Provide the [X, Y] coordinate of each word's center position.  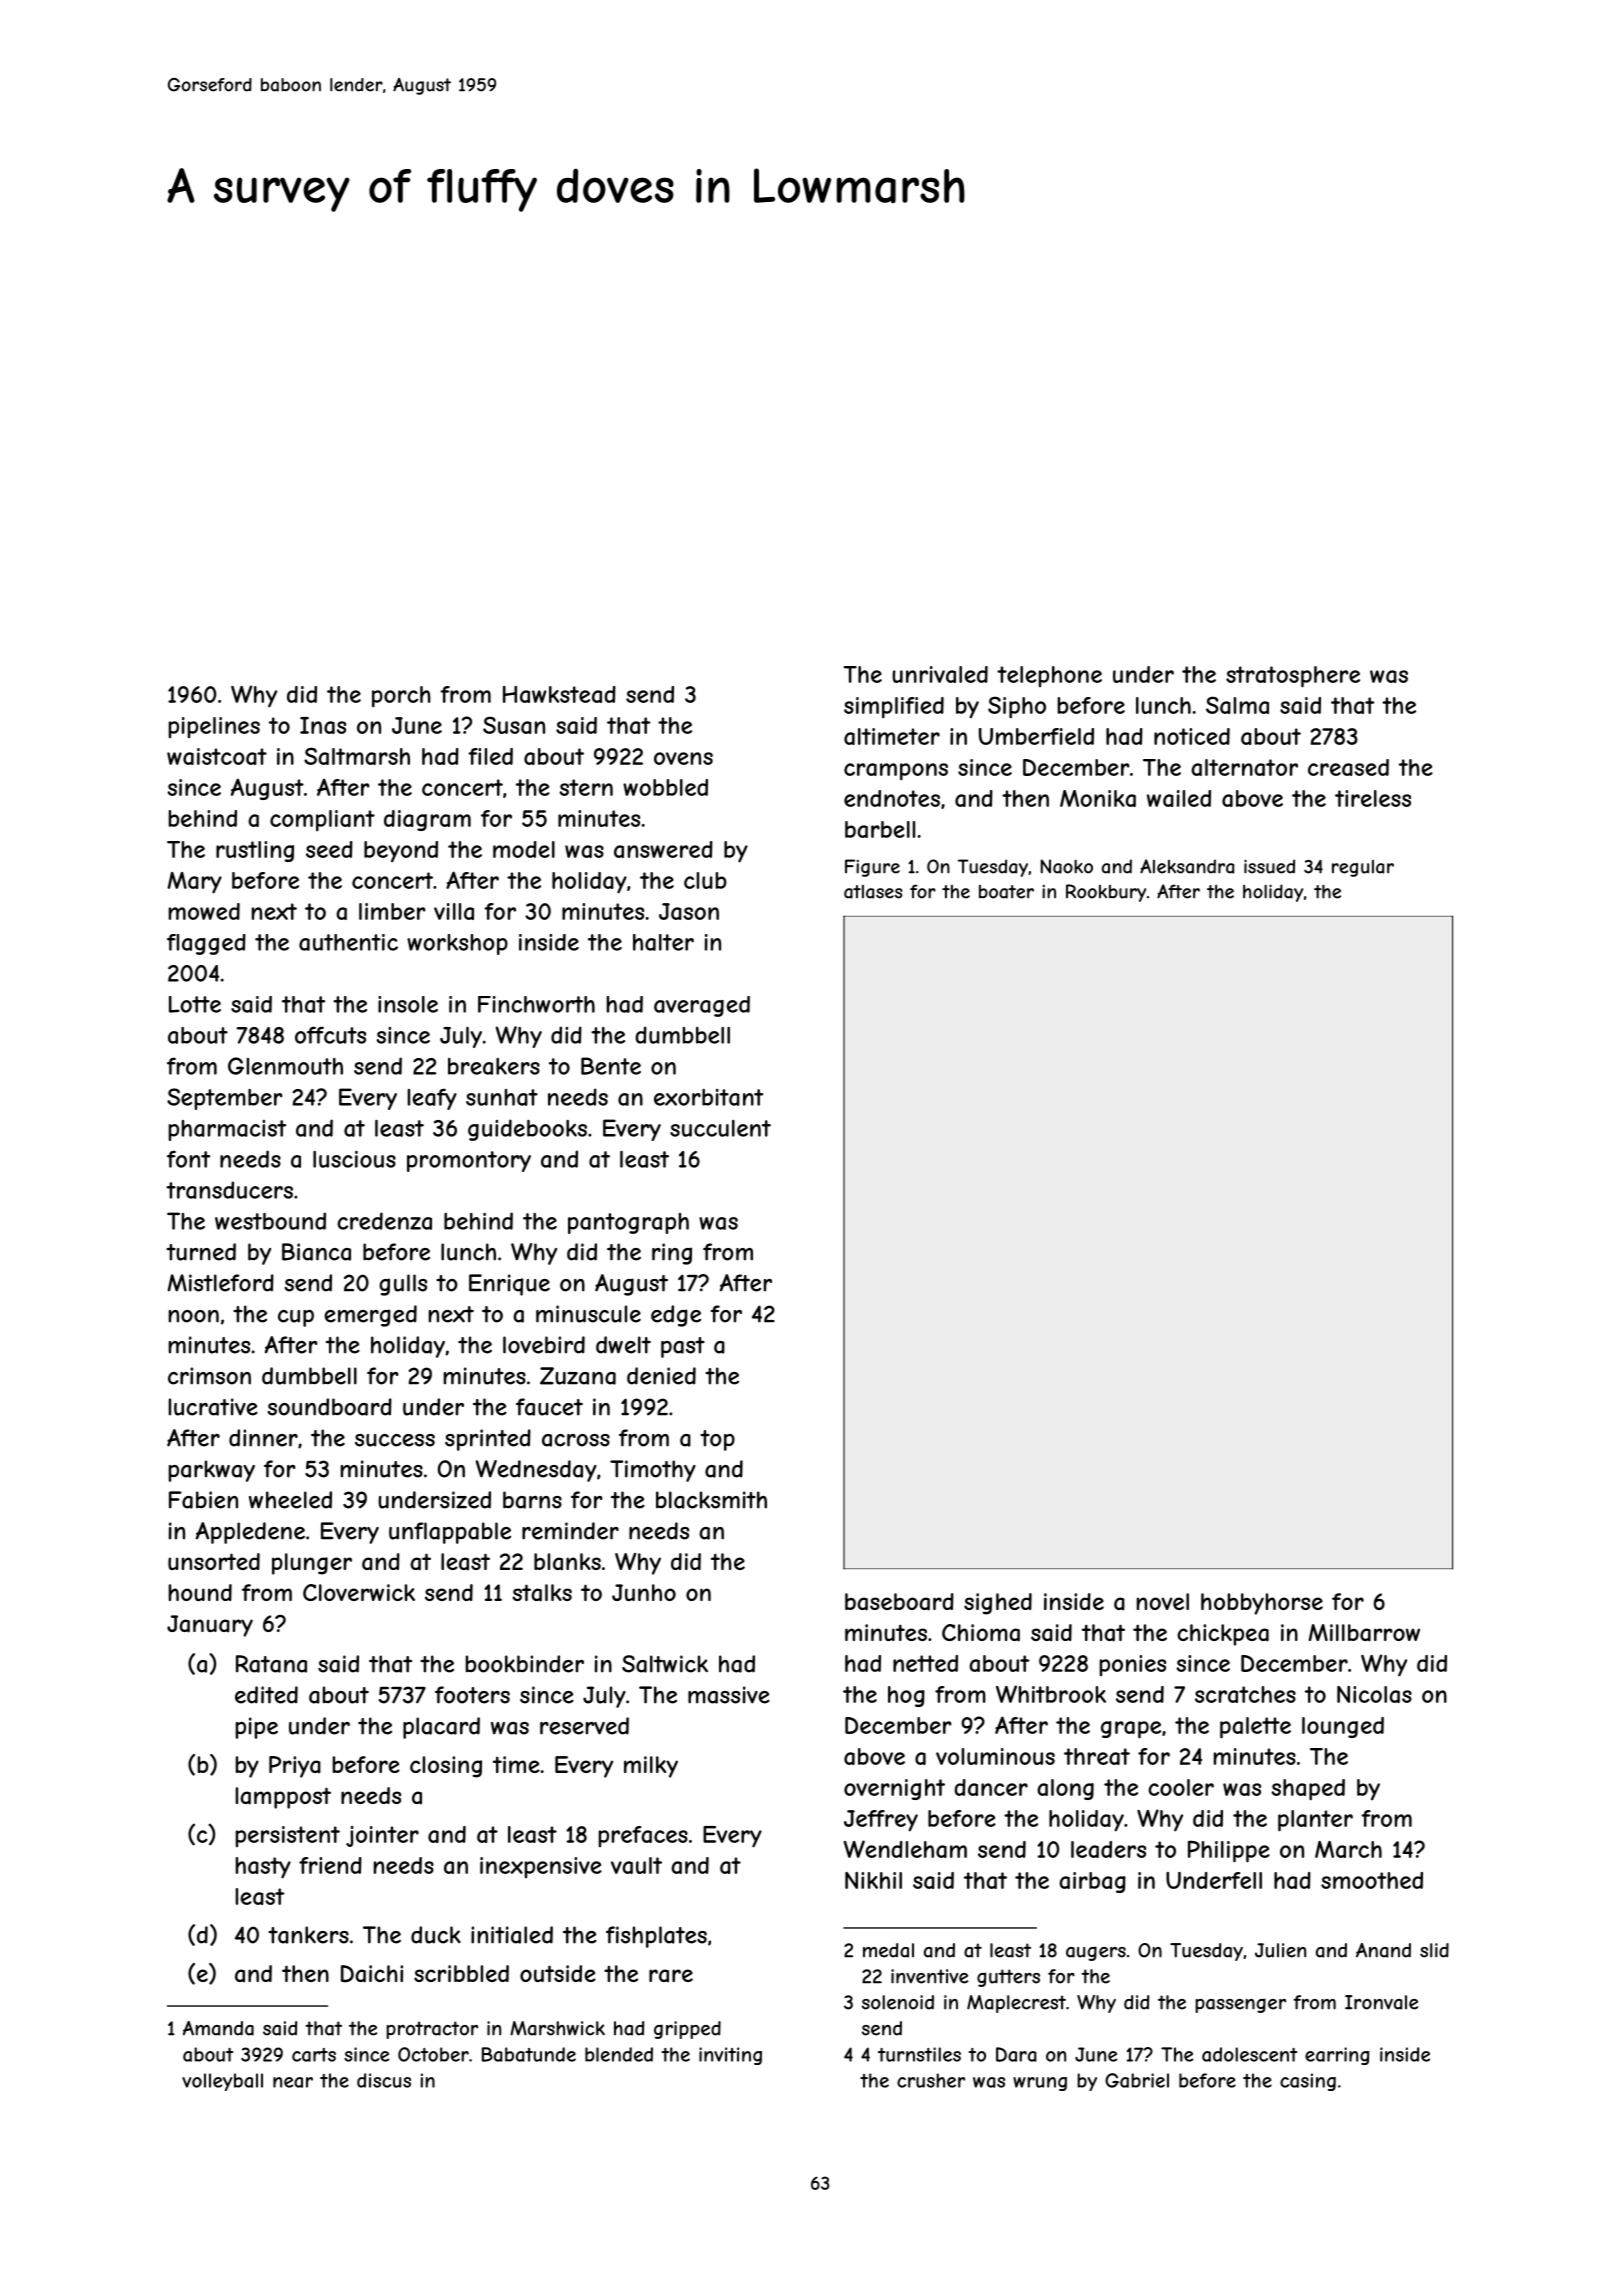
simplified [894, 708]
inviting [730, 2056]
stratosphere [1293, 677]
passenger [1240, 2005]
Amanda [218, 2028]
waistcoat [217, 756]
